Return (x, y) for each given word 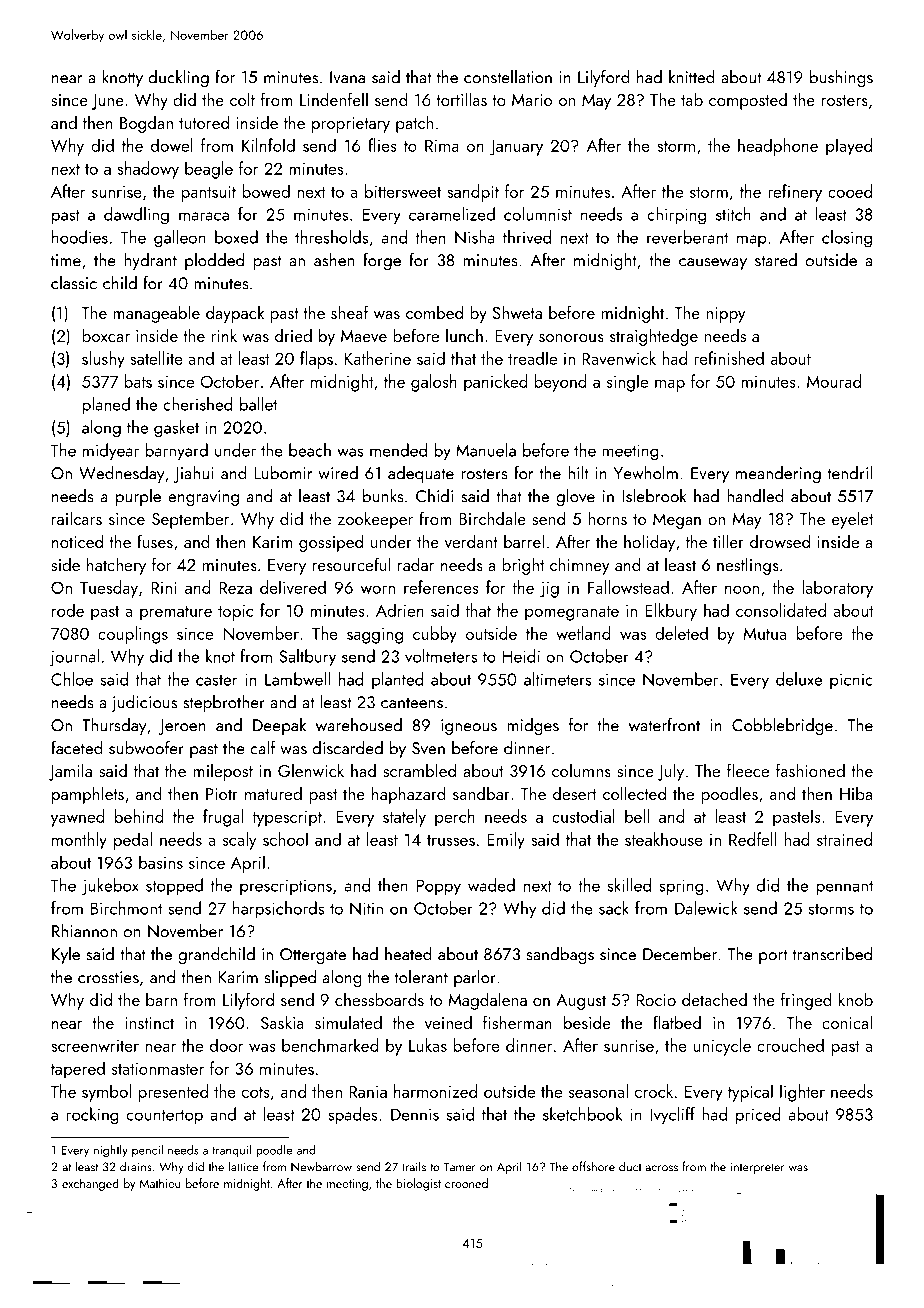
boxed (236, 237)
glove (575, 497)
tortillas (462, 99)
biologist (418, 1184)
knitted (692, 77)
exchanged (90, 1184)
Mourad (834, 381)
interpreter (758, 1168)
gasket (176, 429)
